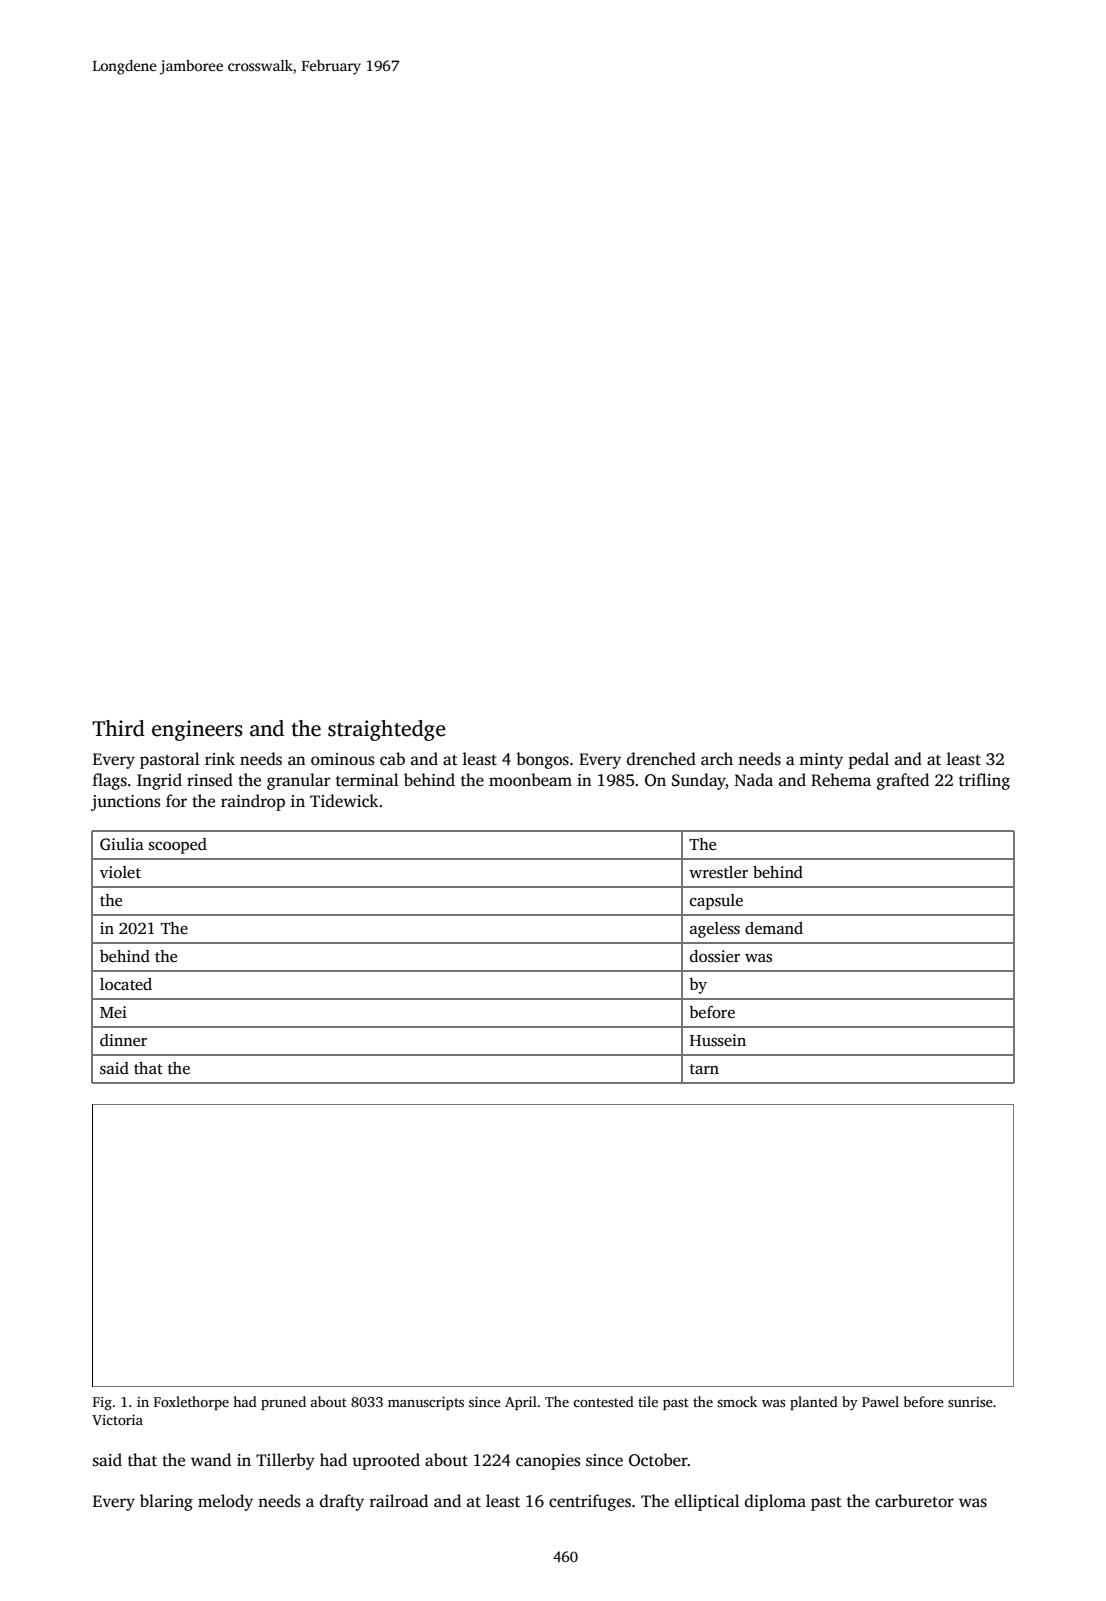  What do you see at coordinates (344, 801) in the screenshot?
I see `Tidewick` at bounding box center [344, 801].
